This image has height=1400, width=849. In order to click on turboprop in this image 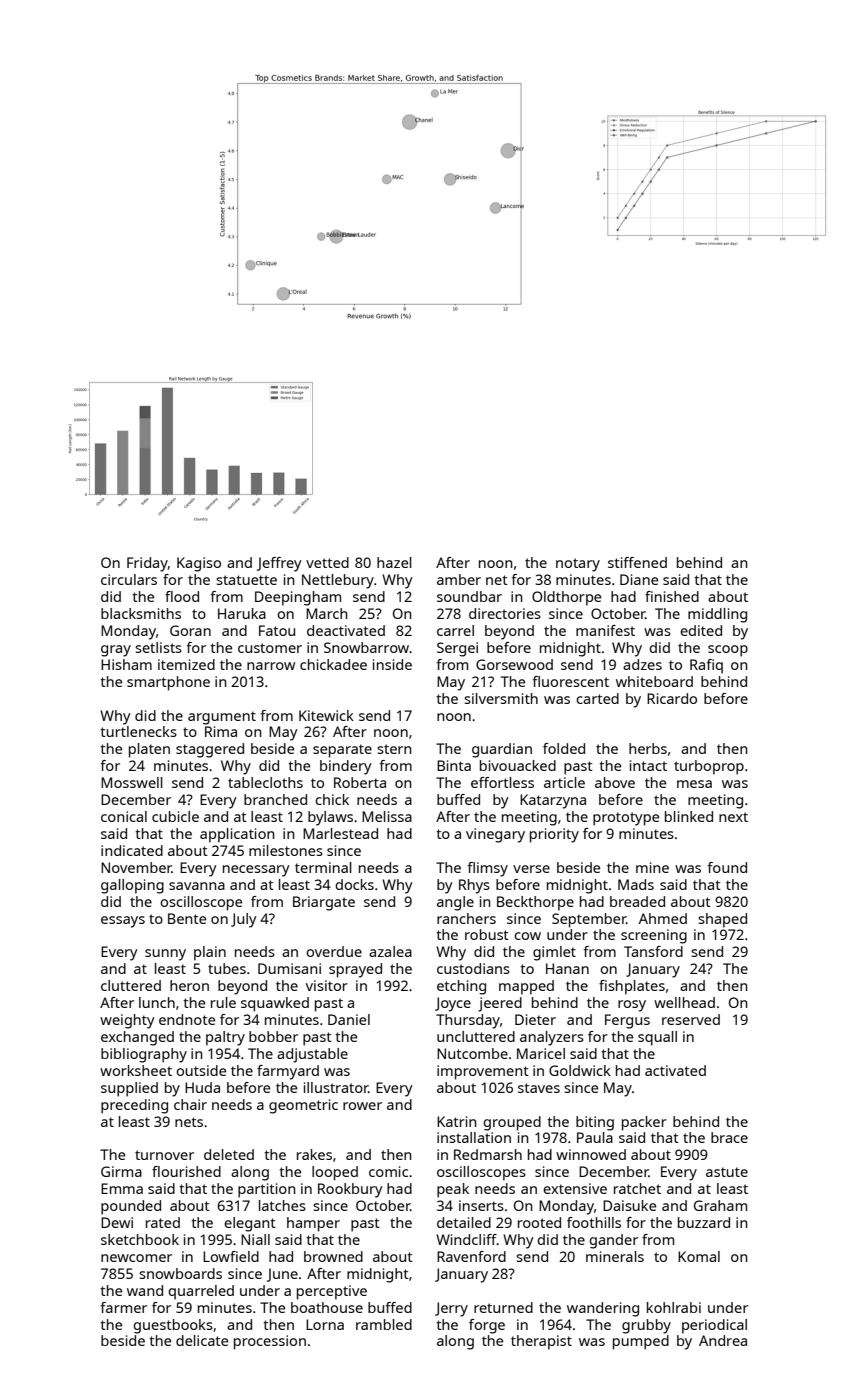, I will do `click(709, 767)`.
